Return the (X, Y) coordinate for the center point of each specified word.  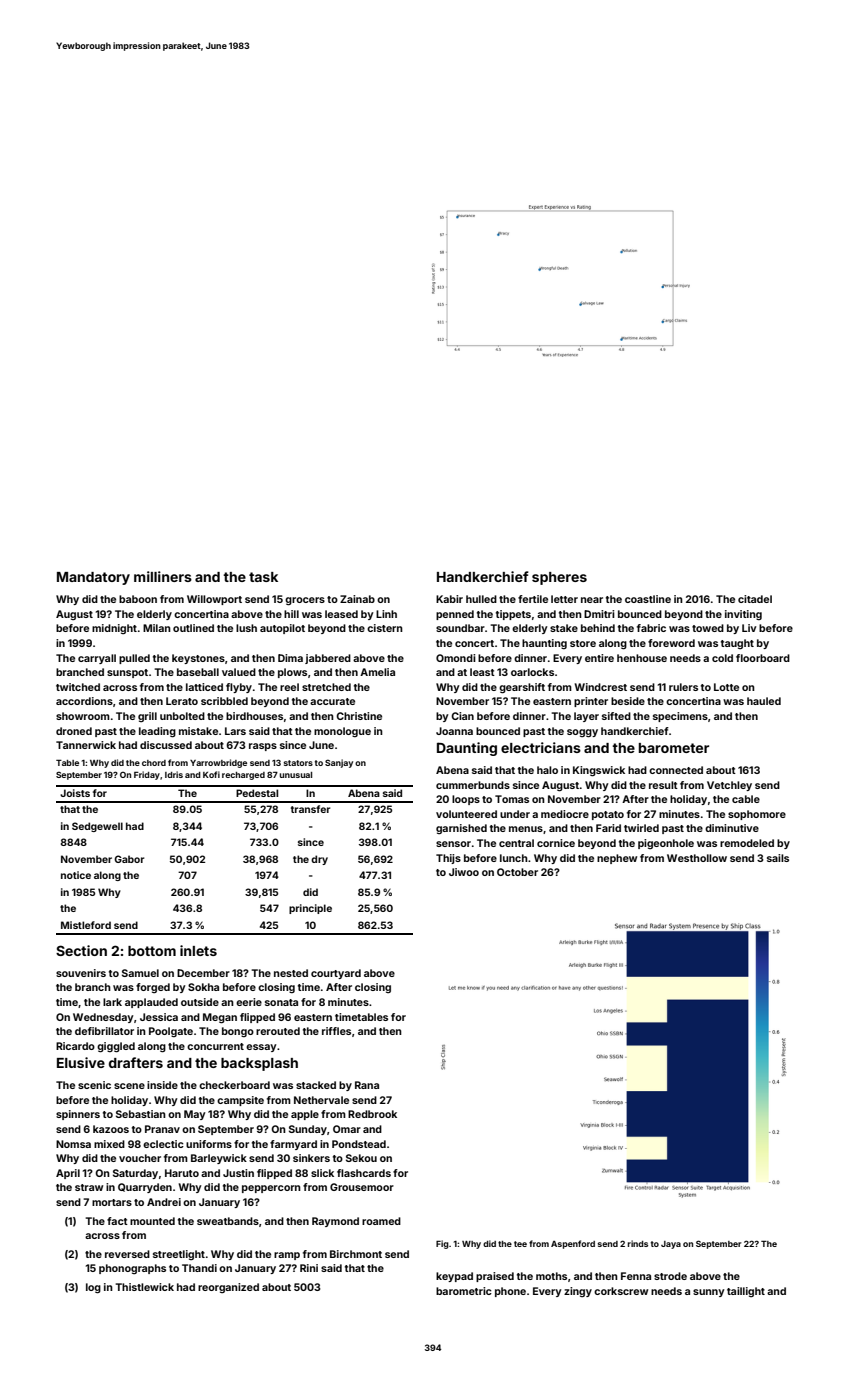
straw (89, 1187)
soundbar (460, 628)
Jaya (671, 1245)
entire (599, 658)
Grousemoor (362, 1187)
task (263, 577)
